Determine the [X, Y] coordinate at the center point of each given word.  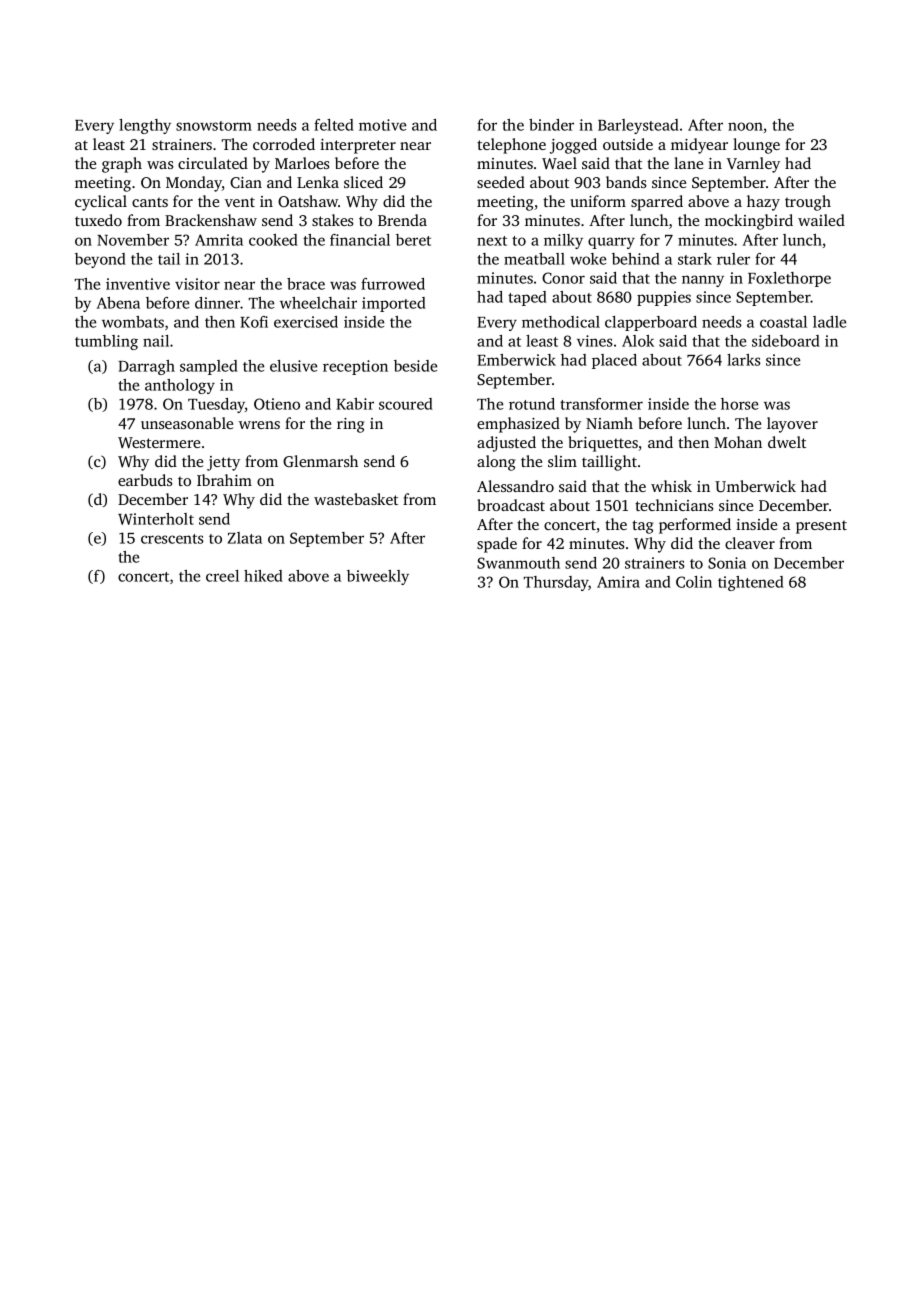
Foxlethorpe [789, 279]
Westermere [159, 442]
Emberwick [516, 360]
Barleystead [638, 126]
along [496, 463]
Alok [638, 341]
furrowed [393, 284]
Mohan [738, 442]
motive [382, 125]
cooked [273, 240]
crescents [172, 539]
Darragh [146, 367]
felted [334, 125]
